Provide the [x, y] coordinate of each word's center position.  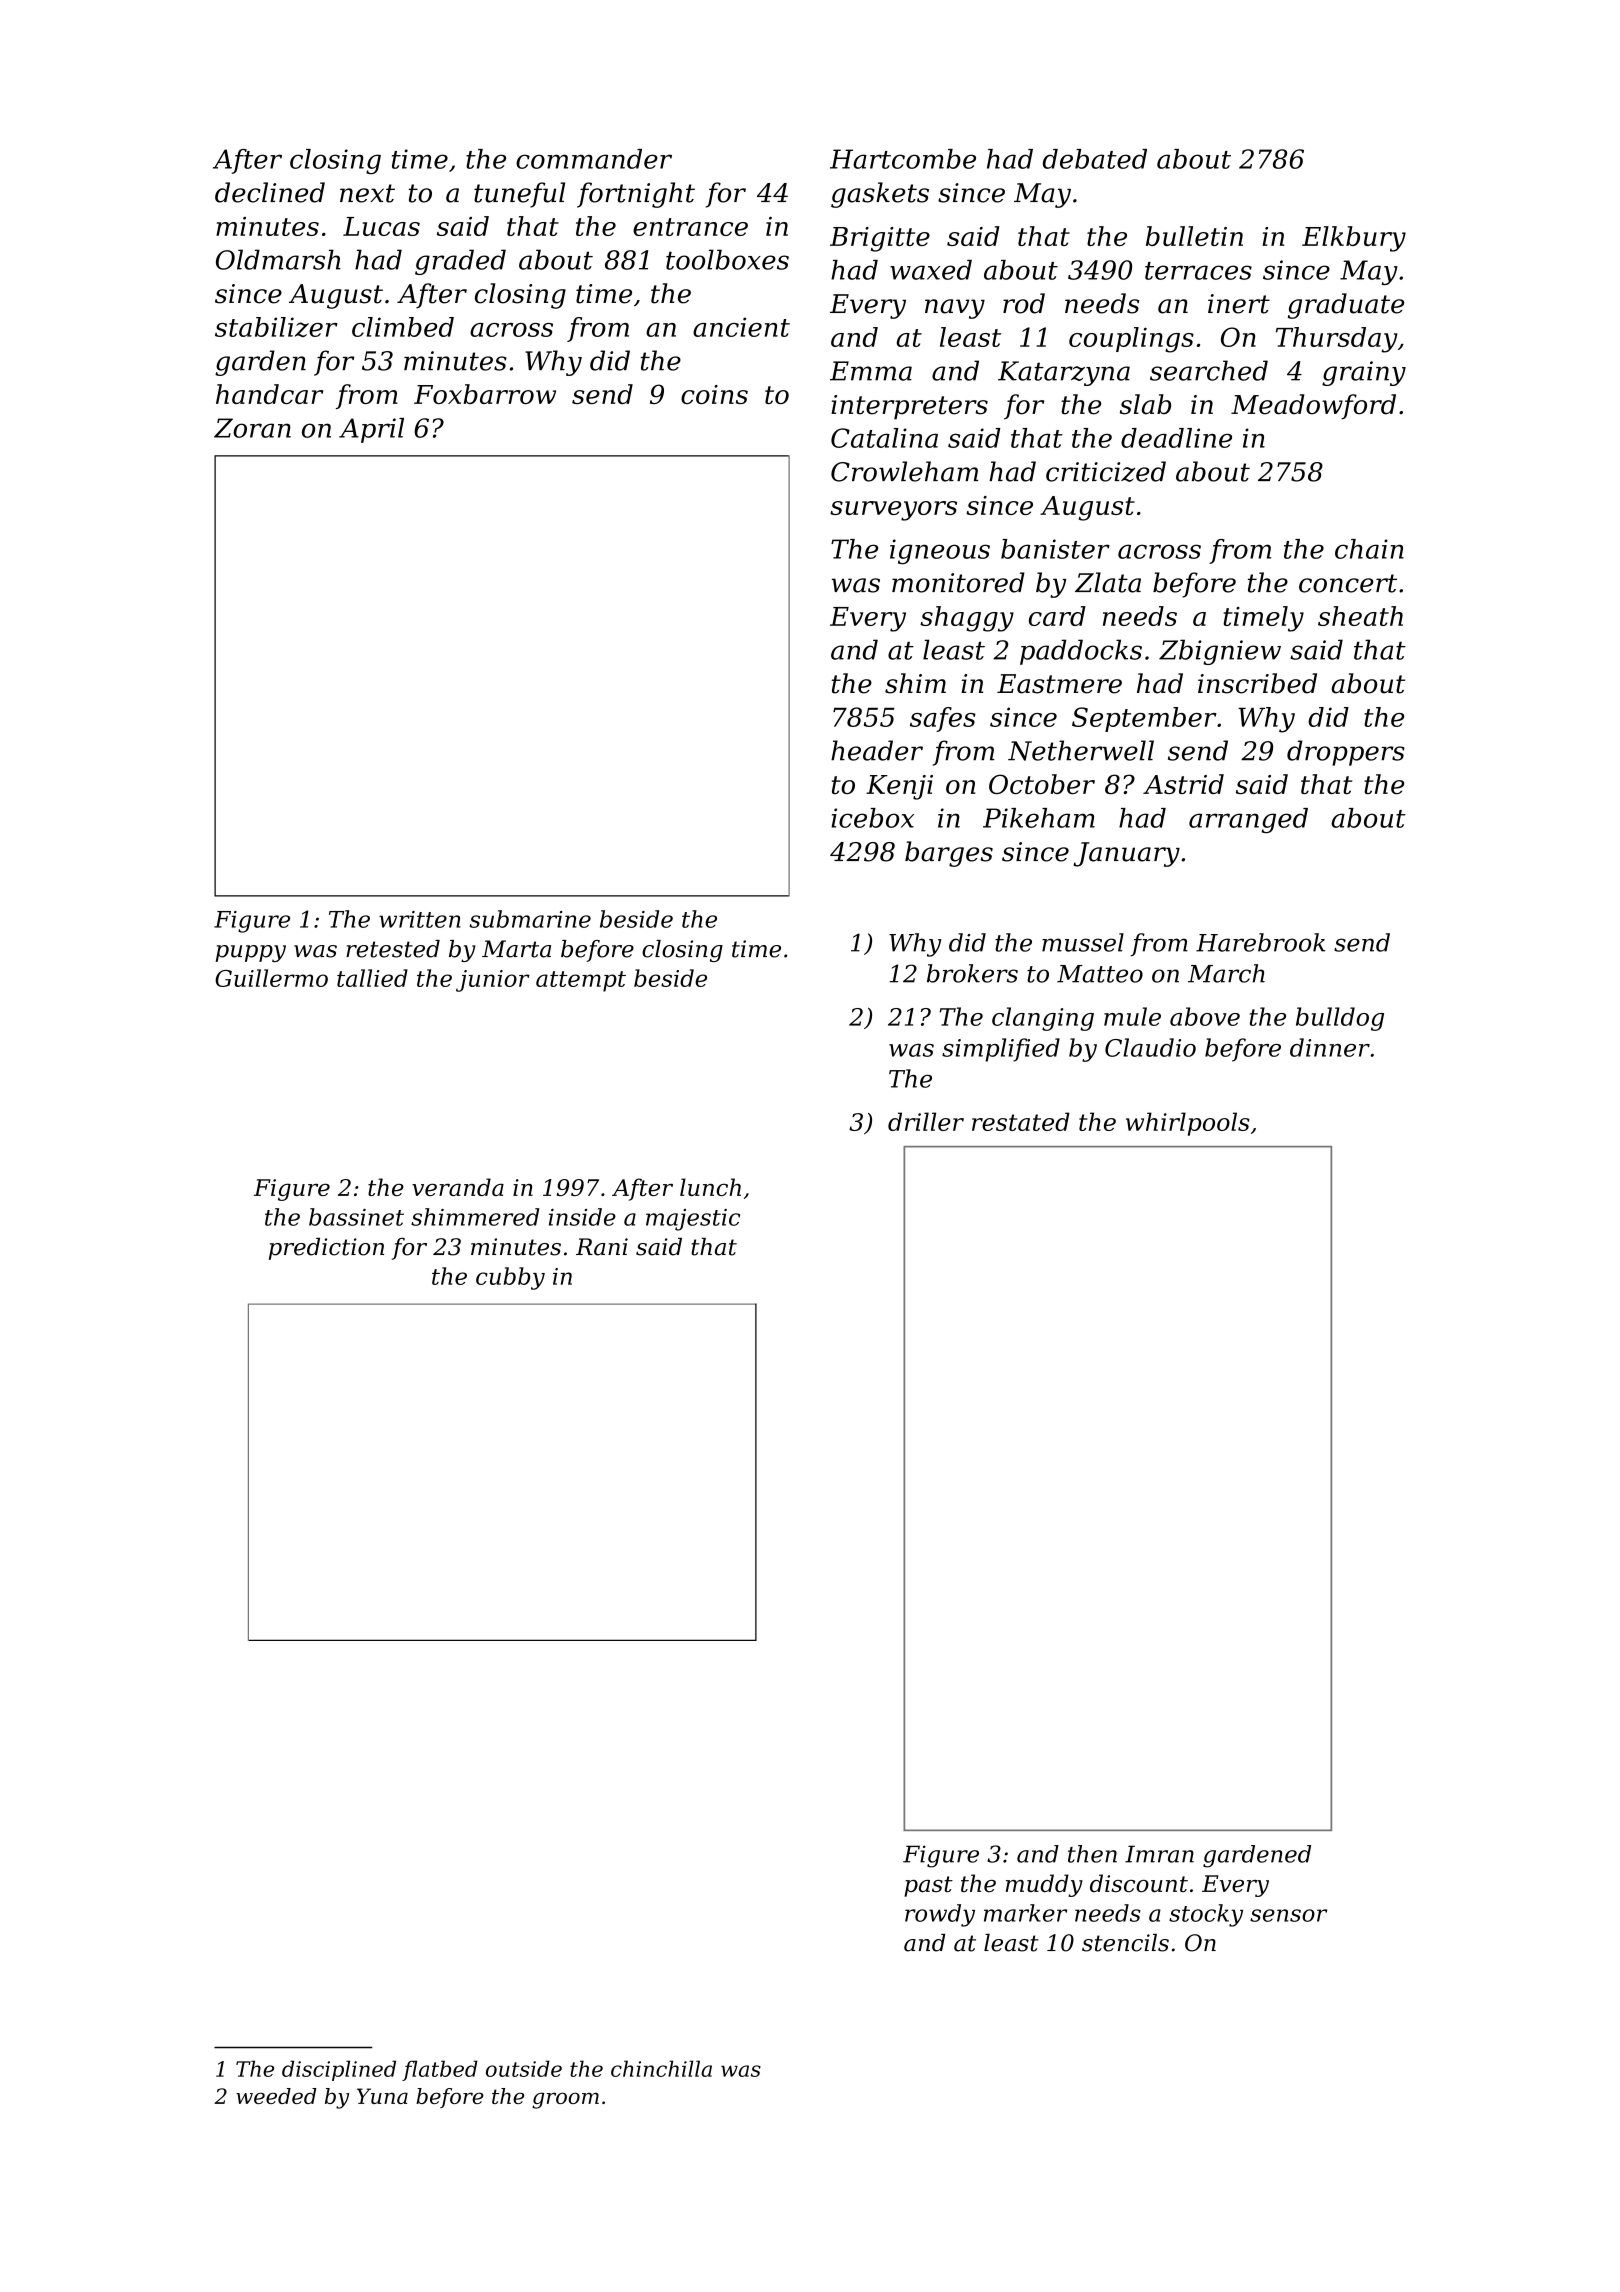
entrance [690, 227]
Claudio [1150, 1047]
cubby [510, 1278]
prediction [326, 1249]
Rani [602, 1247]
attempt [581, 981]
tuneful [519, 195]
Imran [1159, 1854]
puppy [250, 953]
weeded [276, 2096]
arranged [1248, 820]
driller [926, 1121]
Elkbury [1354, 239]
